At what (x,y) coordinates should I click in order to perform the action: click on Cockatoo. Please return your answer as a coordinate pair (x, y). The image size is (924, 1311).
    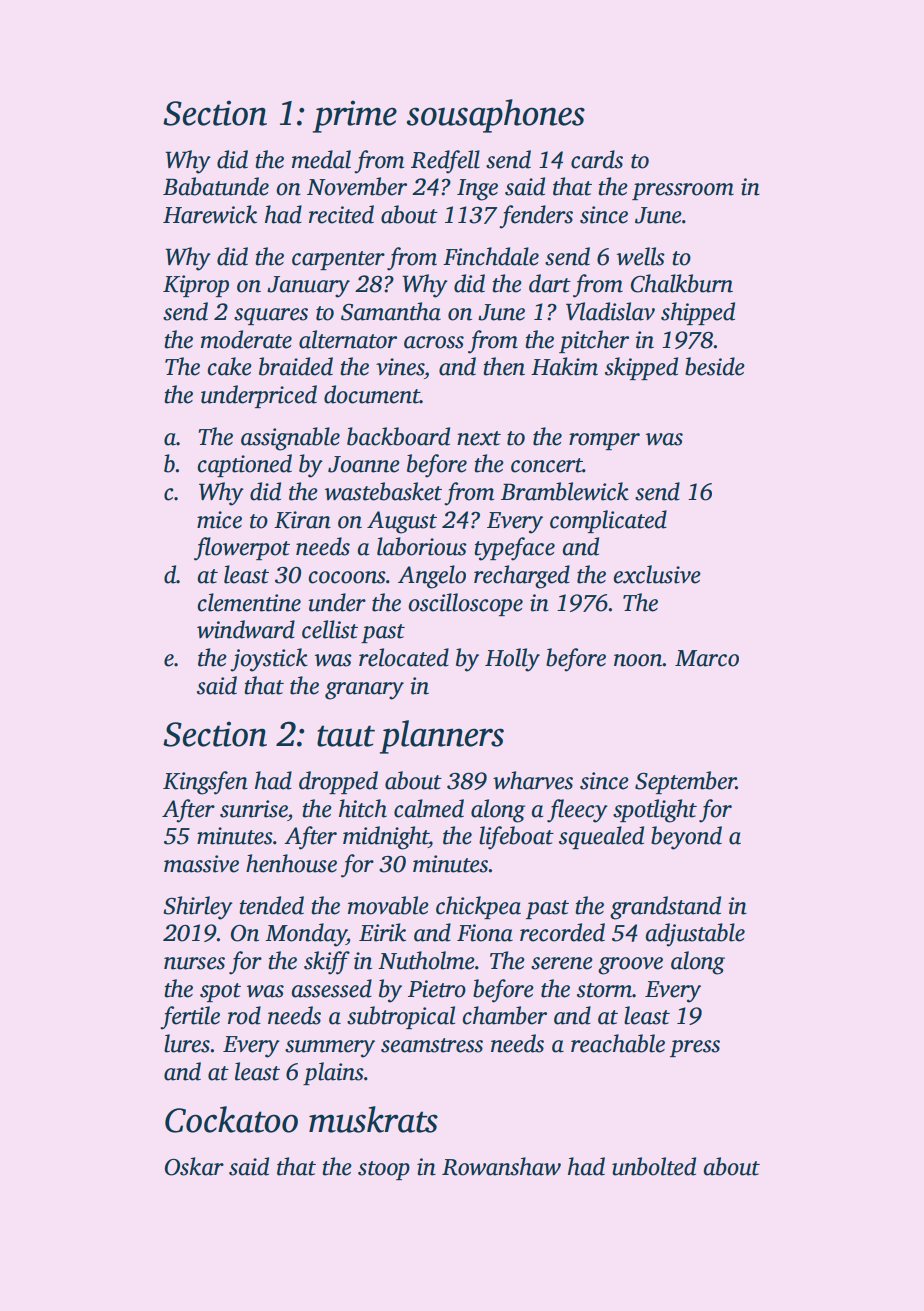
    Looking at the image, I should click on (231, 1119).
